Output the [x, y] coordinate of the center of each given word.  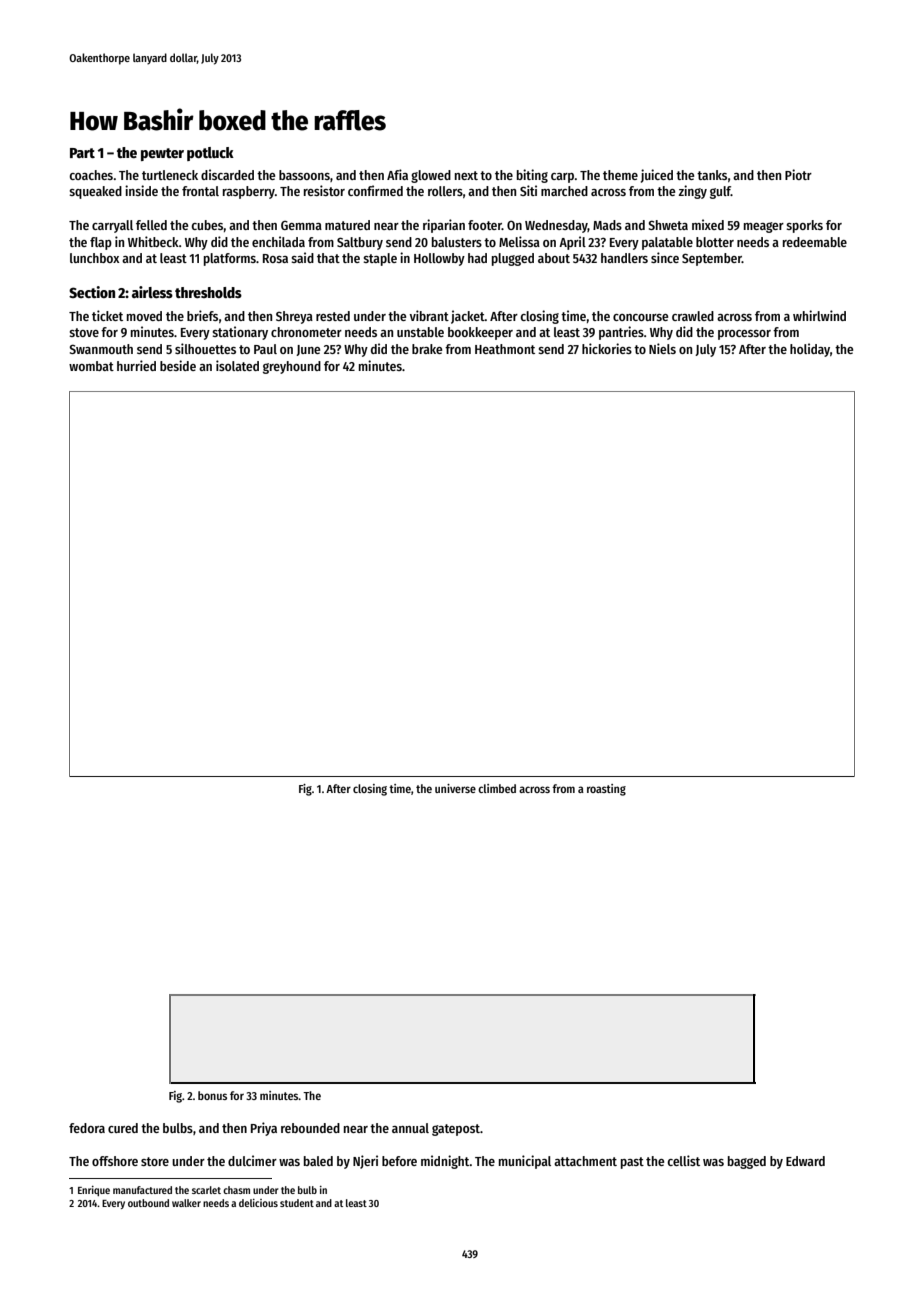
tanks [712, 175]
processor [744, 335]
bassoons [304, 175]
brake [427, 349]
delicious [258, 1203]
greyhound [292, 367]
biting [532, 176]
